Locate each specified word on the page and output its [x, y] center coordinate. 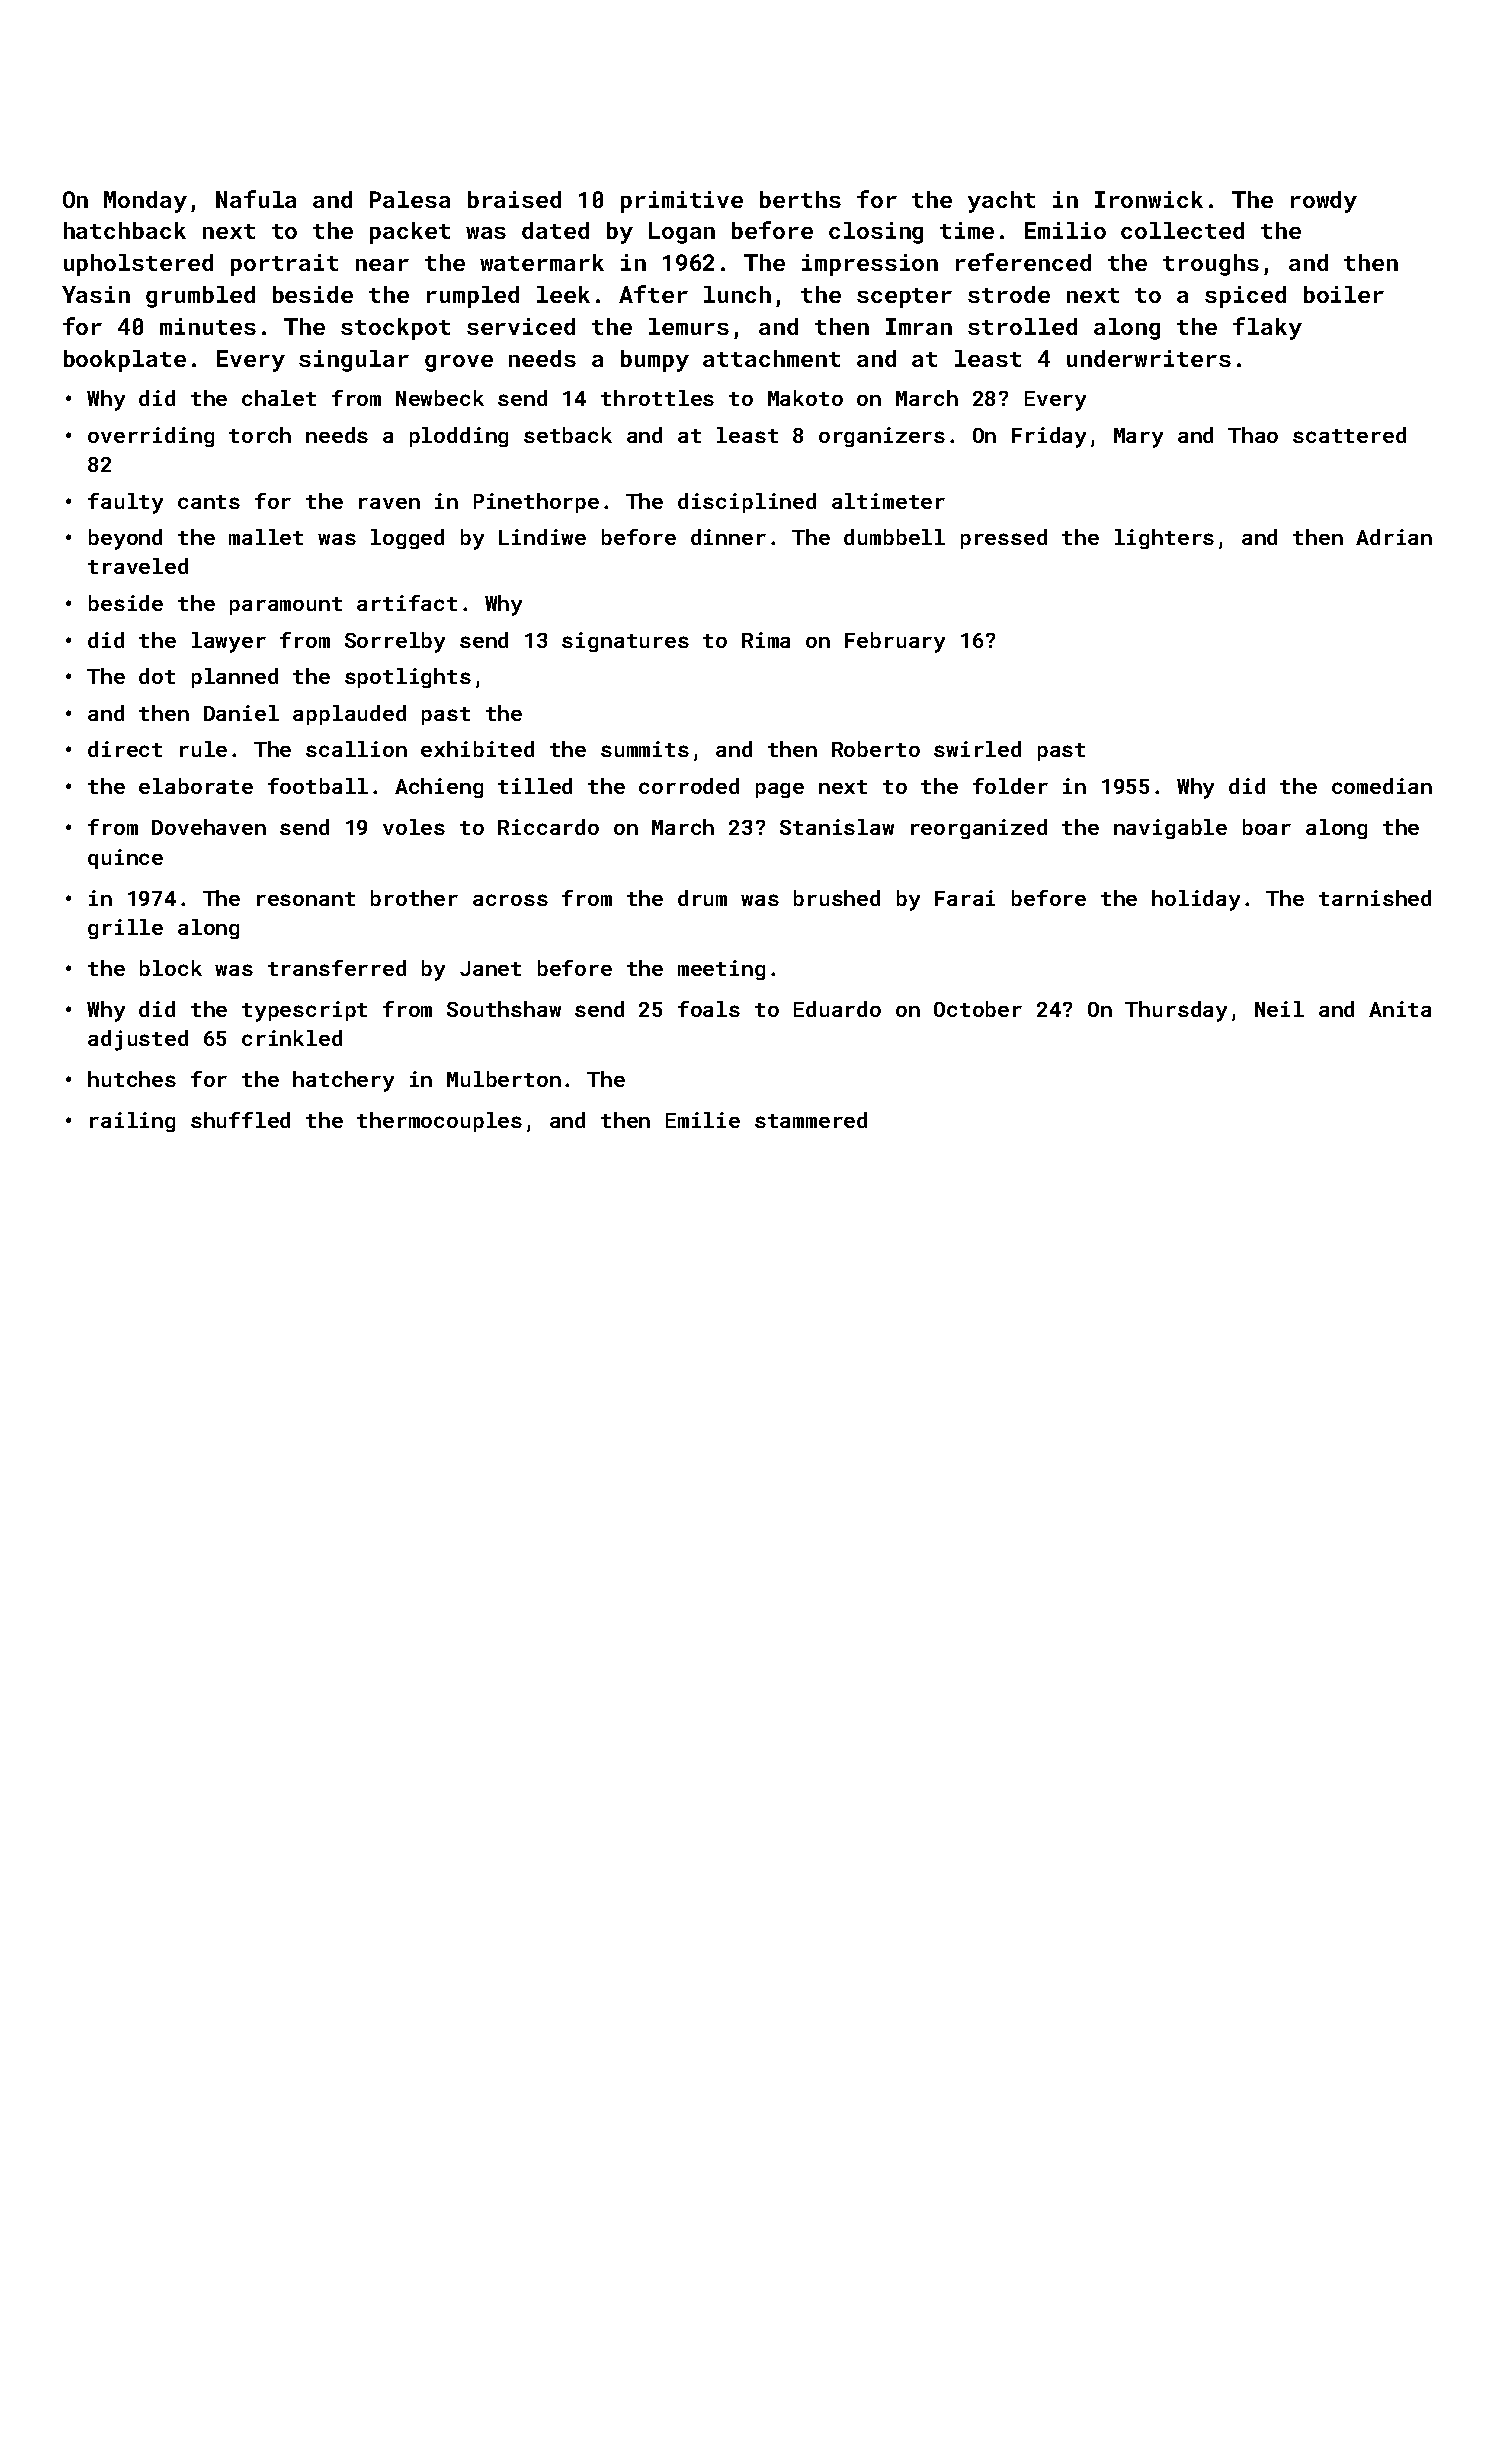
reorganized [979, 829]
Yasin [96, 294]
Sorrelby [395, 642]
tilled [535, 786]
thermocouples [439, 1122]
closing [876, 233]
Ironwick [1149, 199]
